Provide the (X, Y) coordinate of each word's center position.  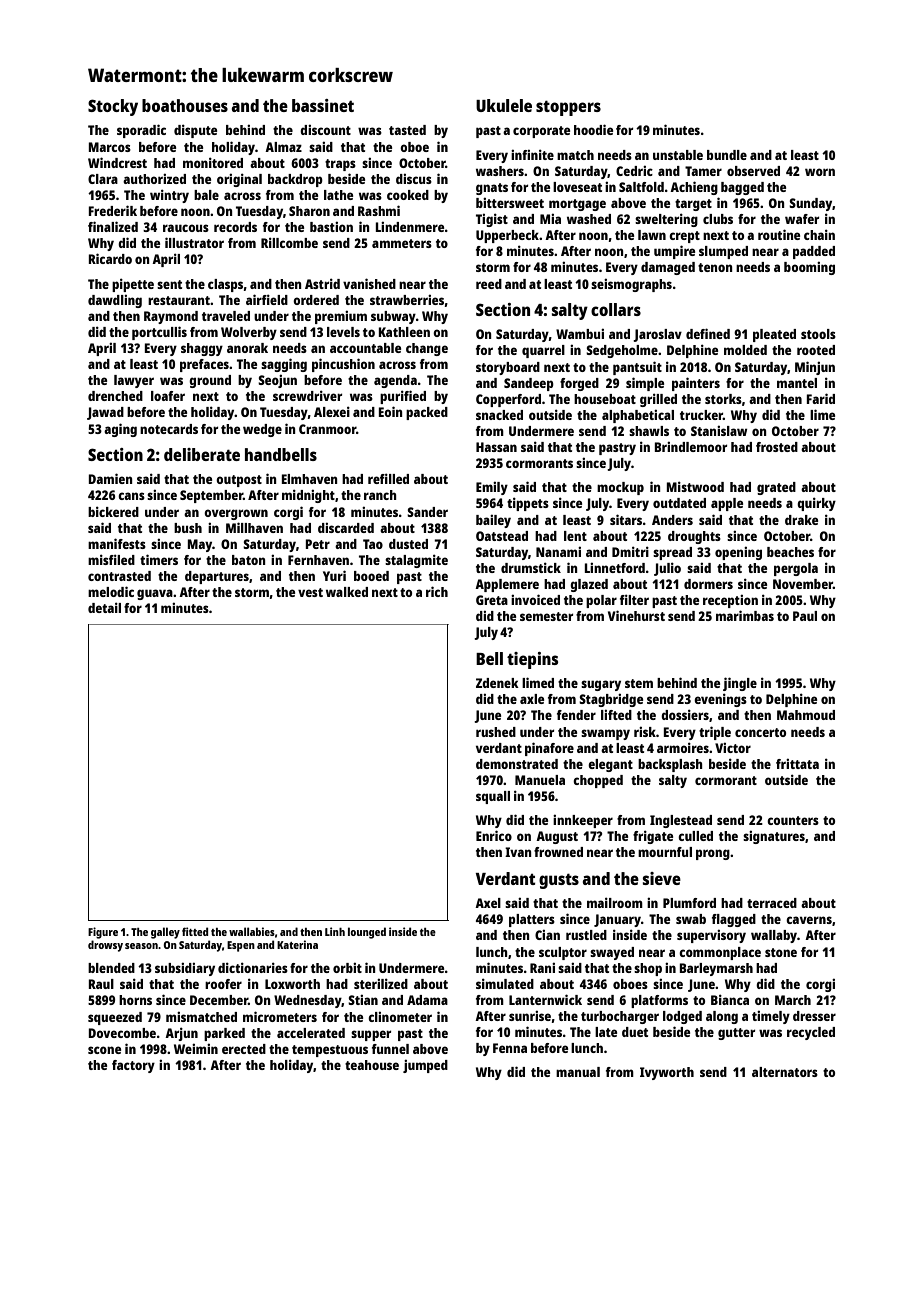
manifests (117, 543)
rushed (496, 732)
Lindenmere (409, 227)
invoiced (535, 599)
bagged (742, 188)
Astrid (322, 283)
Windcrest (117, 162)
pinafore (549, 749)
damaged (668, 268)
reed (489, 284)
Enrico (494, 835)
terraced (772, 903)
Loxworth (292, 984)
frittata (797, 764)
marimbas (745, 615)
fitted (195, 931)
